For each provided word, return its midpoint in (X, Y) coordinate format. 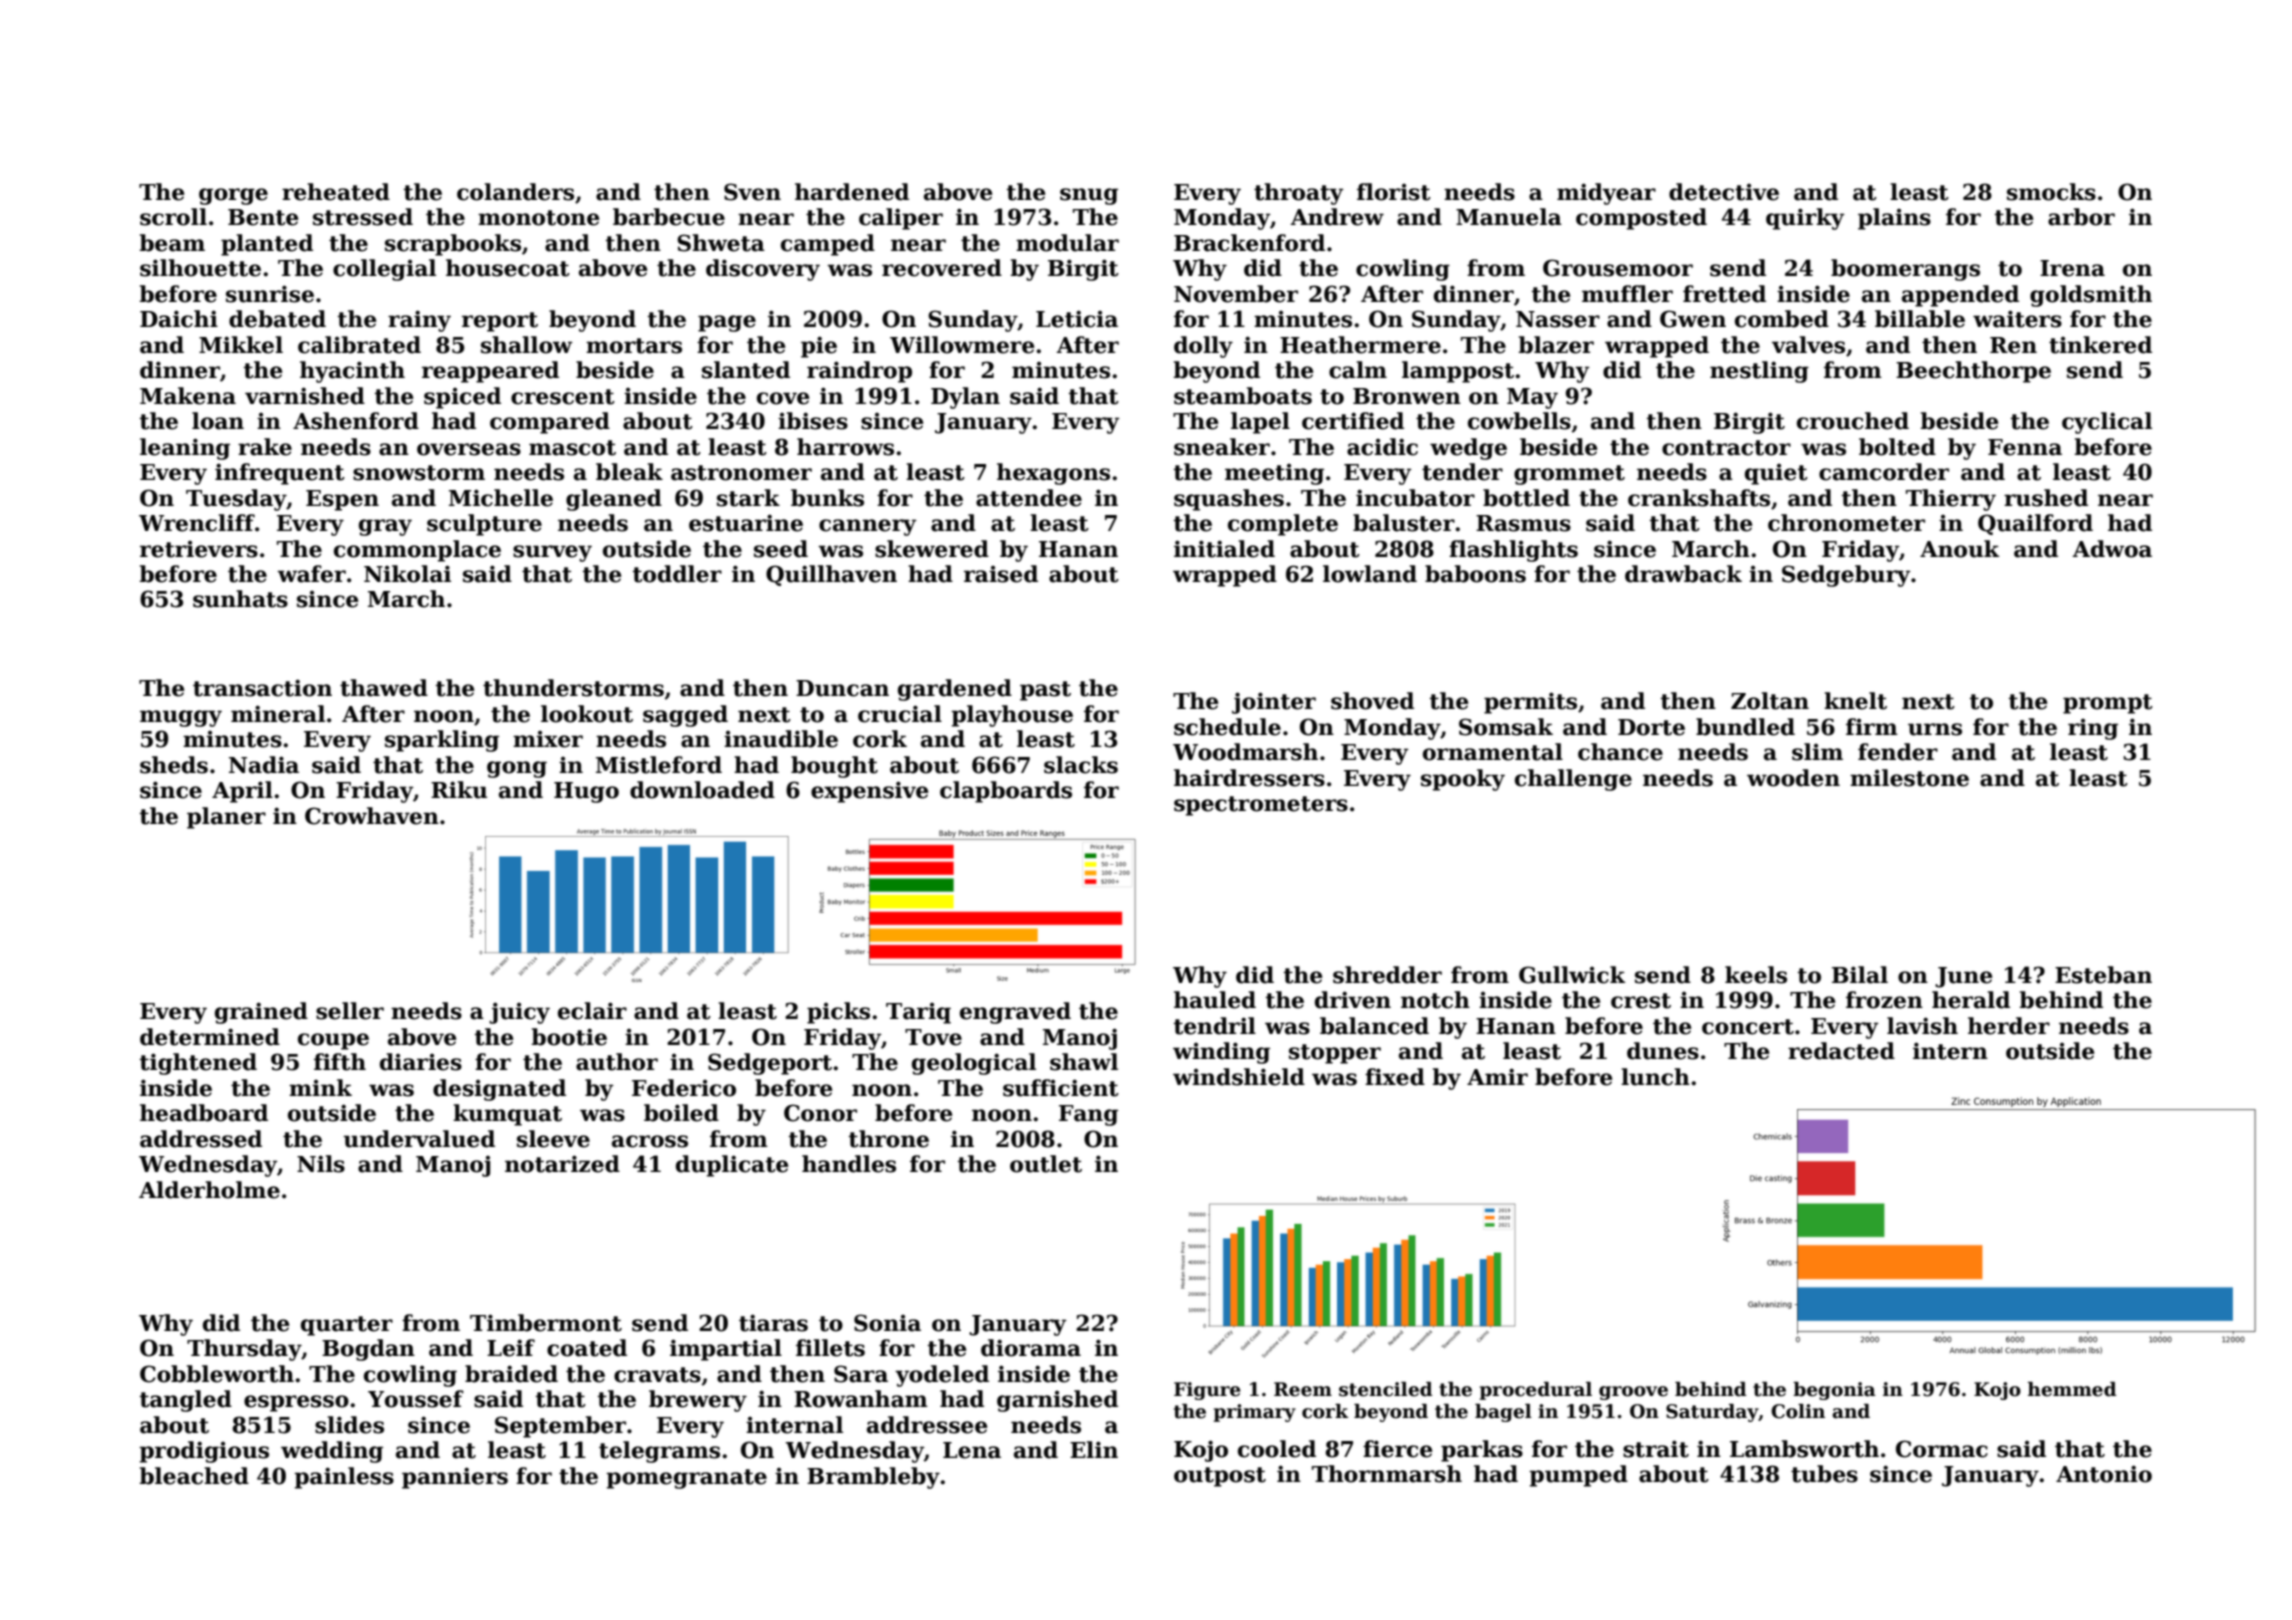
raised (1001, 574)
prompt (2108, 704)
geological (974, 1064)
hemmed (2072, 1389)
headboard (204, 1113)
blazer (1556, 345)
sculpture (484, 525)
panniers (455, 1478)
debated (277, 319)
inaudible (781, 739)
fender (1898, 752)
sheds (174, 765)
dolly (1203, 347)
